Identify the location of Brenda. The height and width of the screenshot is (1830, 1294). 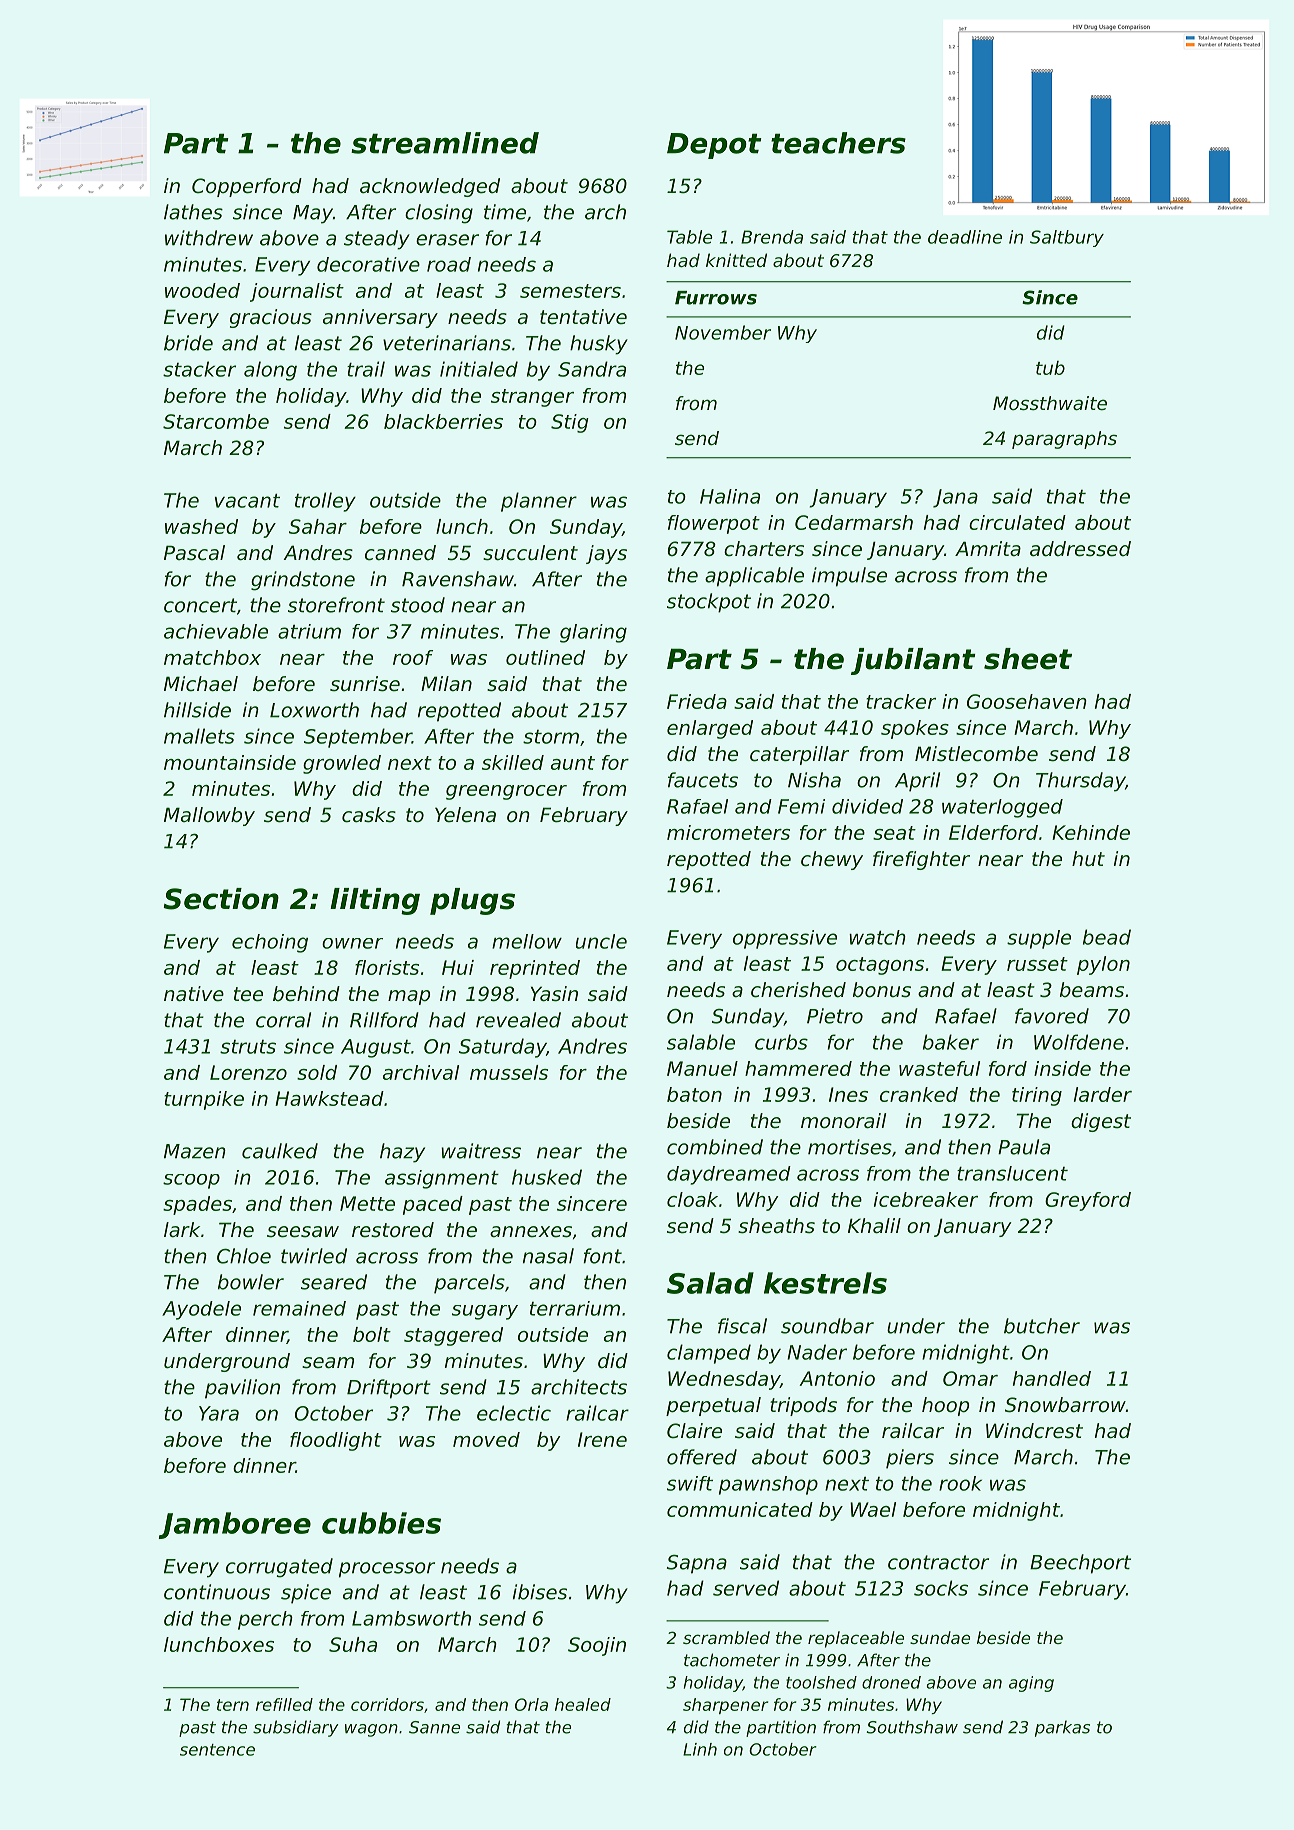
(772, 237).
